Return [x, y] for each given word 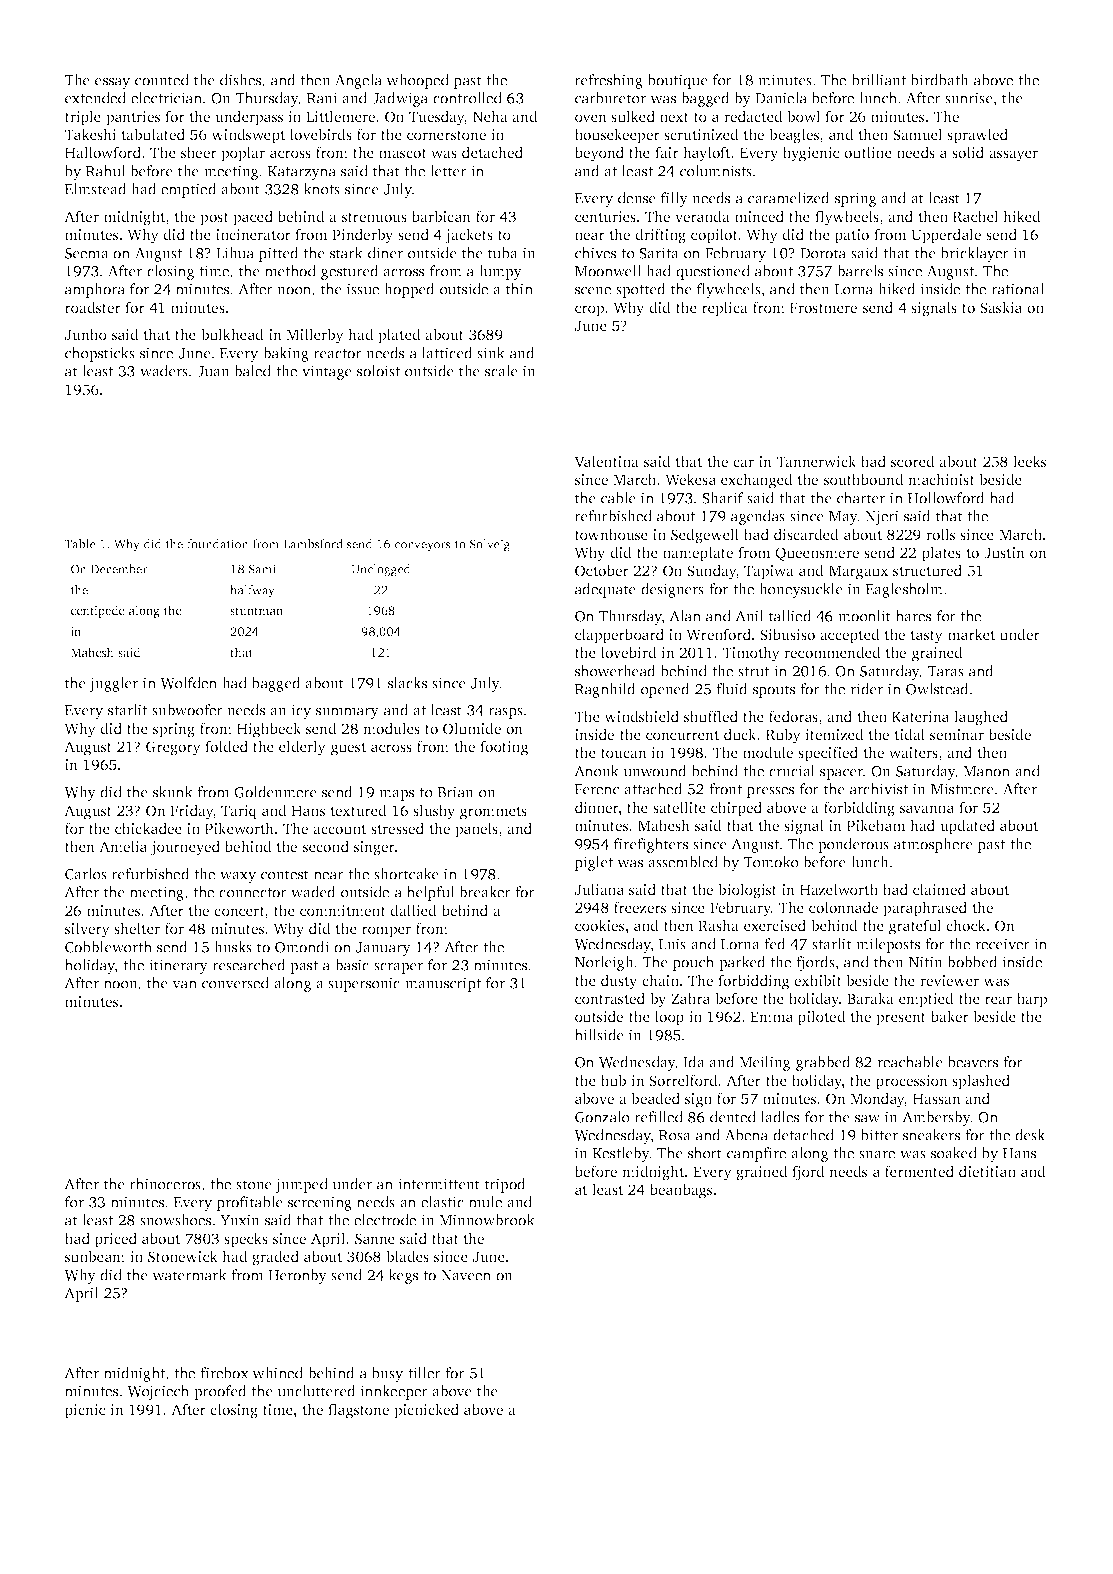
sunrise [969, 98]
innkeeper [394, 1392]
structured [927, 570]
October [602, 570]
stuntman [256, 611]
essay [112, 83]
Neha [490, 116]
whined [277, 1373]
